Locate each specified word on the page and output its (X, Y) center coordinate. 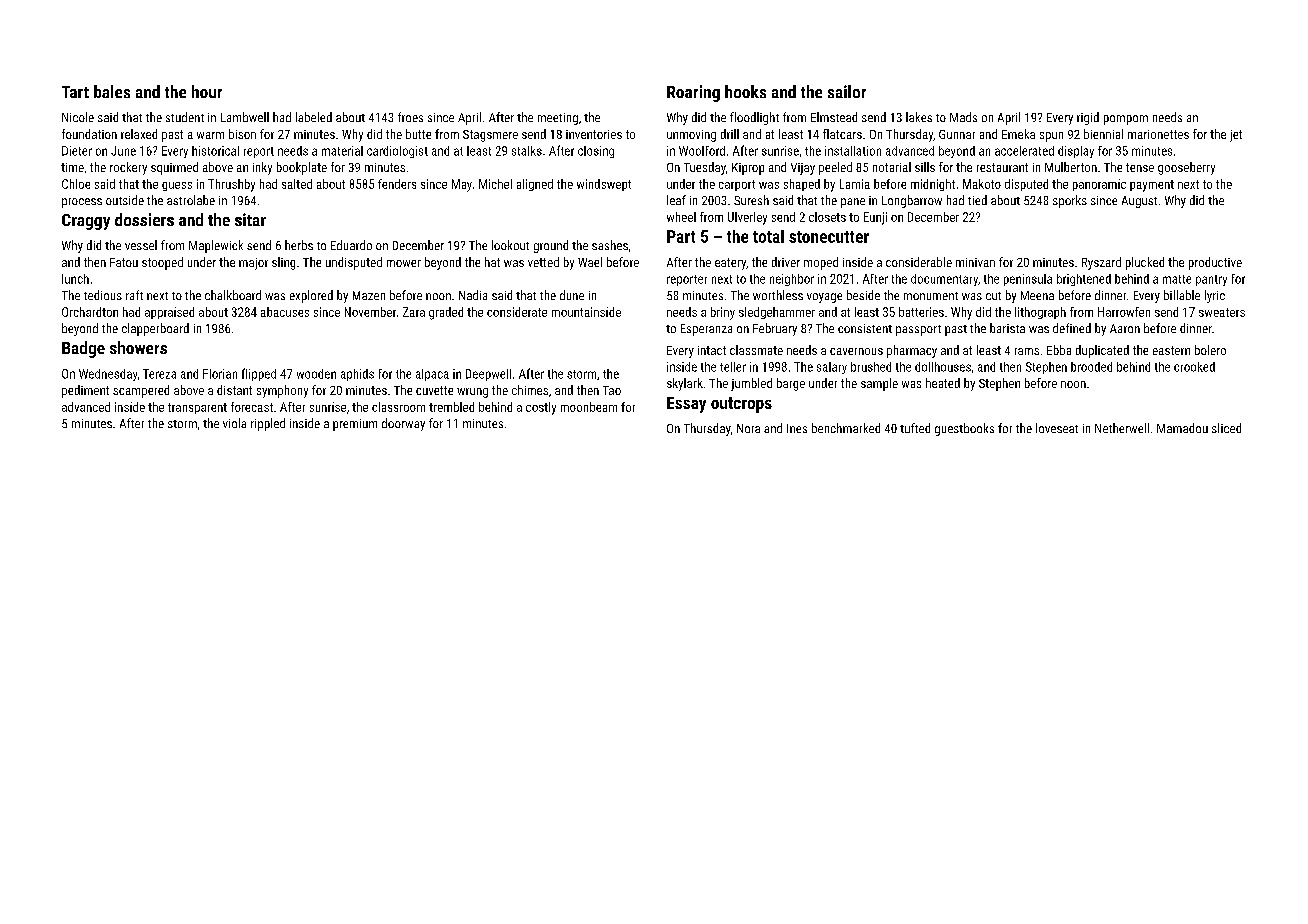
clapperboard (155, 329)
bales (112, 91)
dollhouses (943, 367)
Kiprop (748, 169)
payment (1152, 186)
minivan (975, 262)
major (253, 264)
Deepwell (488, 375)
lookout (510, 245)
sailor (847, 91)
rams (1027, 351)
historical (215, 151)
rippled (268, 424)
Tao (612, 390)
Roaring (693, 93)
